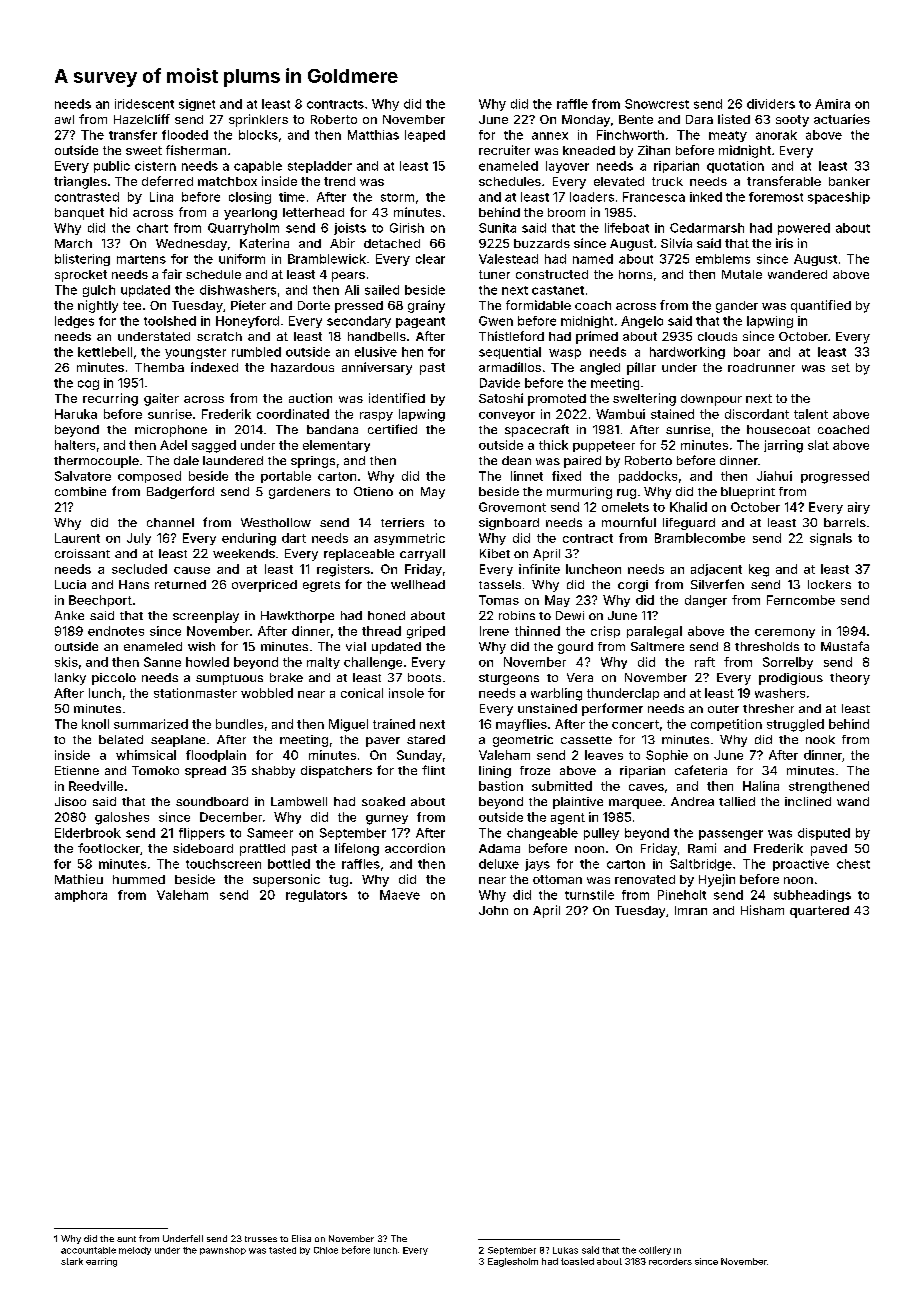  Describe the element at coordinates (735, 167) in the screenshot. I see `quotation` at that location.
